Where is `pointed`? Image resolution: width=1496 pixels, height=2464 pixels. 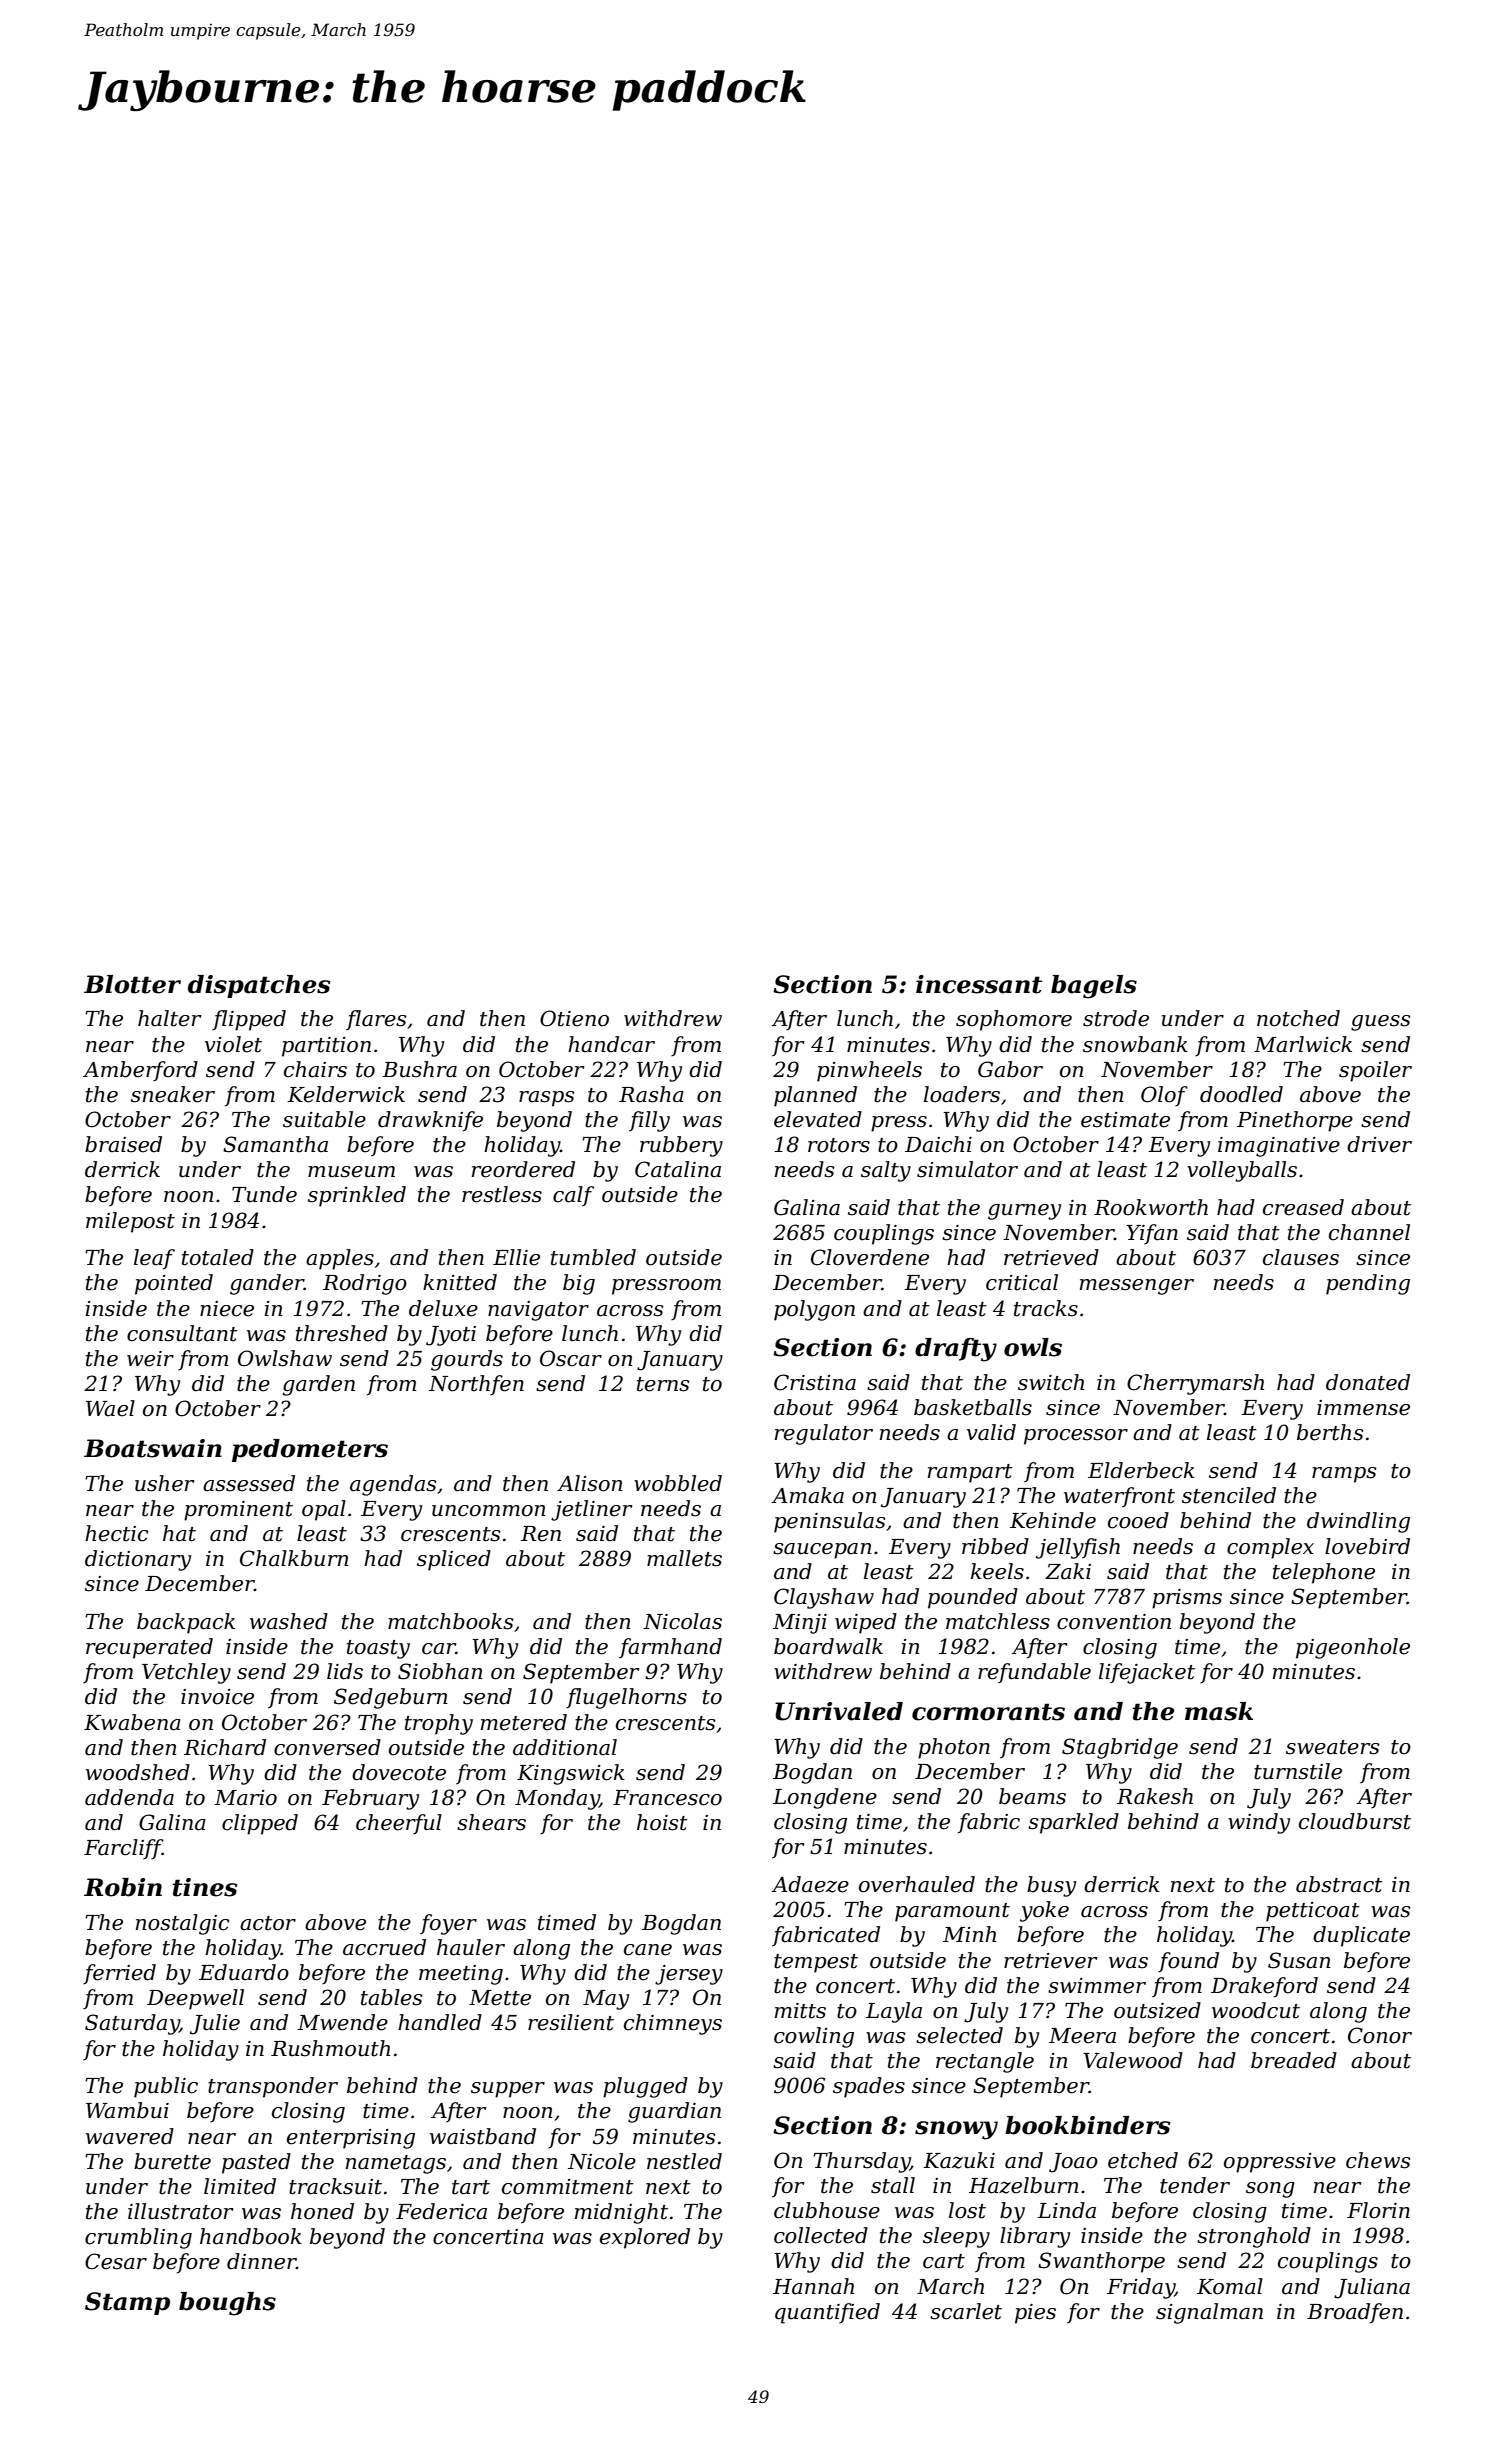 pointed is located at coordinates (174, 1284).
